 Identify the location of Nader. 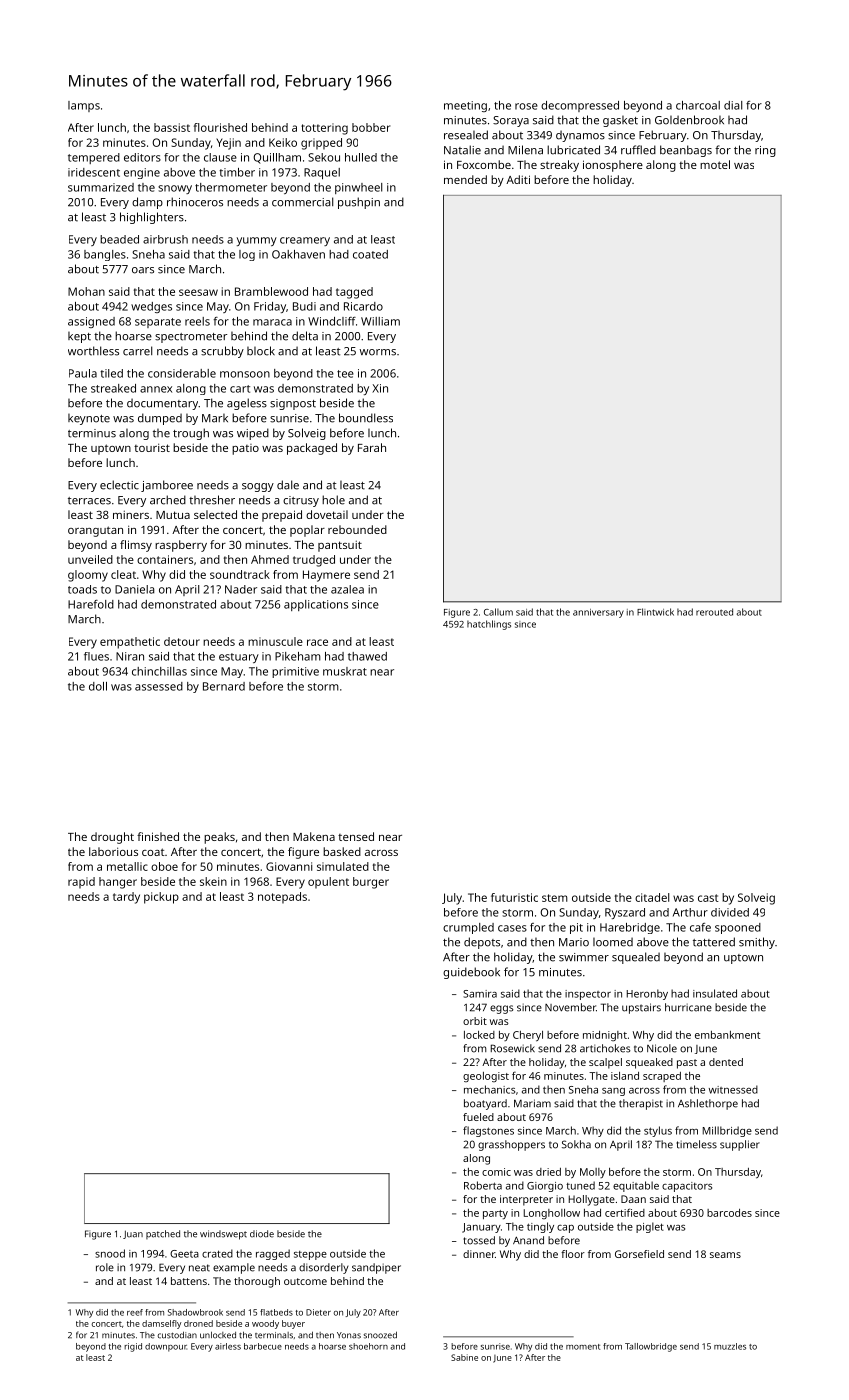
(241, 589).
